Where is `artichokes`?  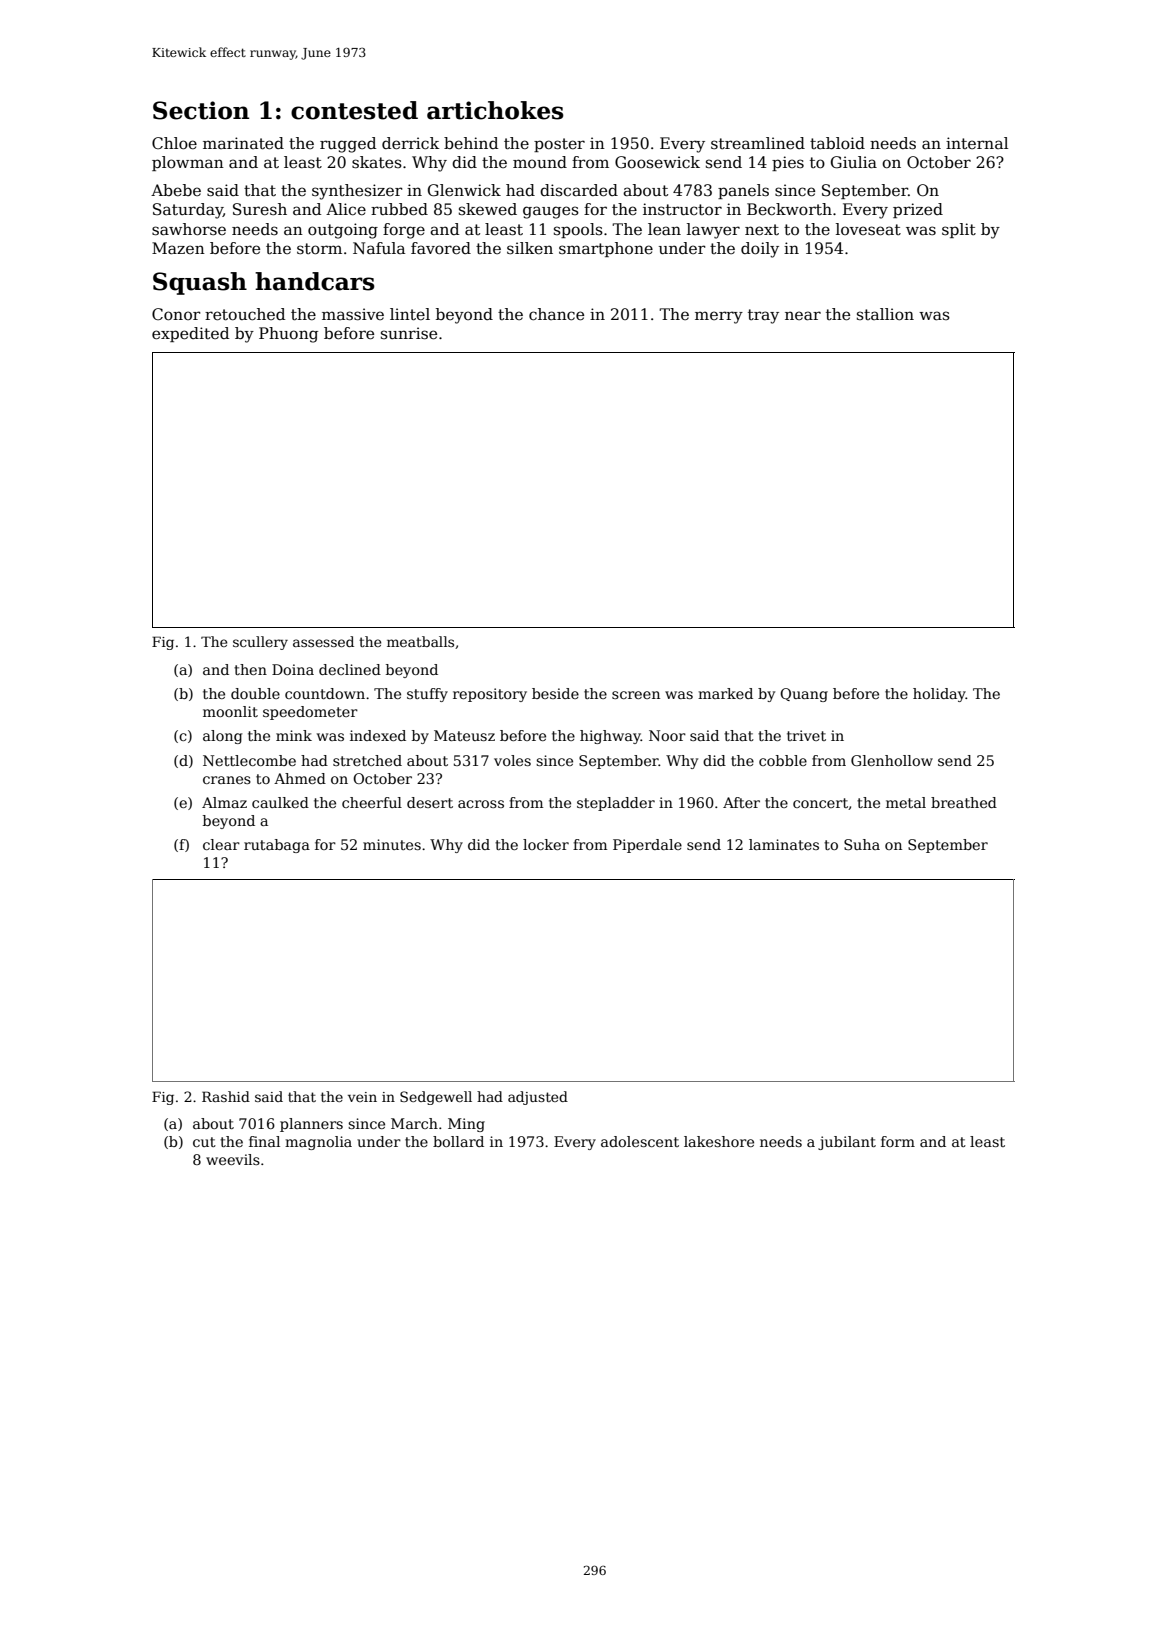 artichokes is located at coordinates (495, 110).
